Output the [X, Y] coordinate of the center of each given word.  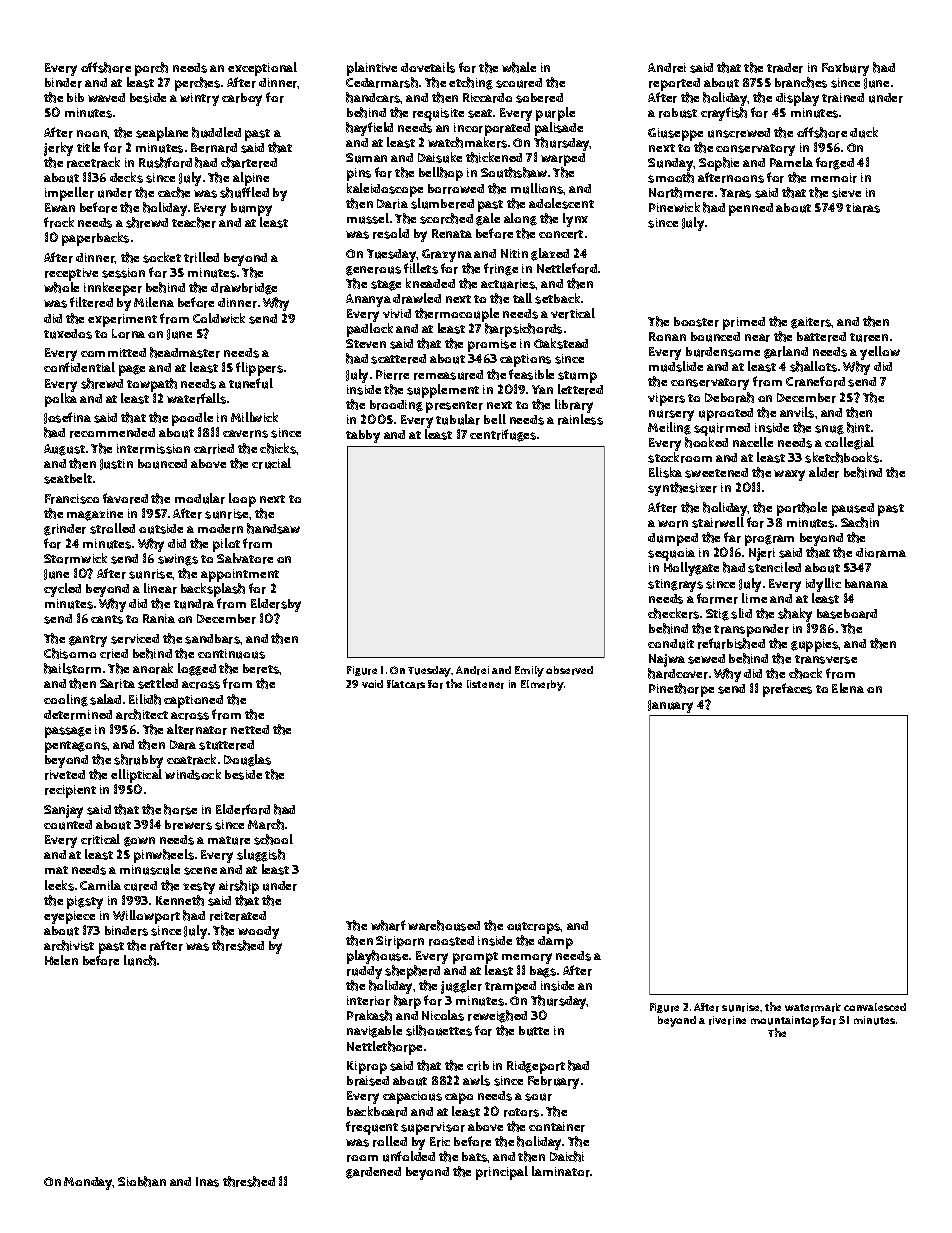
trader [785, 68]
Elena [848, 688]
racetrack [93, 162]
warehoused [444, 925]
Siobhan [142, 1181]
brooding [396, 406]
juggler [461, 987]
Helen [61, 960]
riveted [65, 775]
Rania [159, 618]
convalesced [875, 1007]
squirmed [722, 429]
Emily [529, 671]
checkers [673, 613]
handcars [373, 97]
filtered [91, 302]
